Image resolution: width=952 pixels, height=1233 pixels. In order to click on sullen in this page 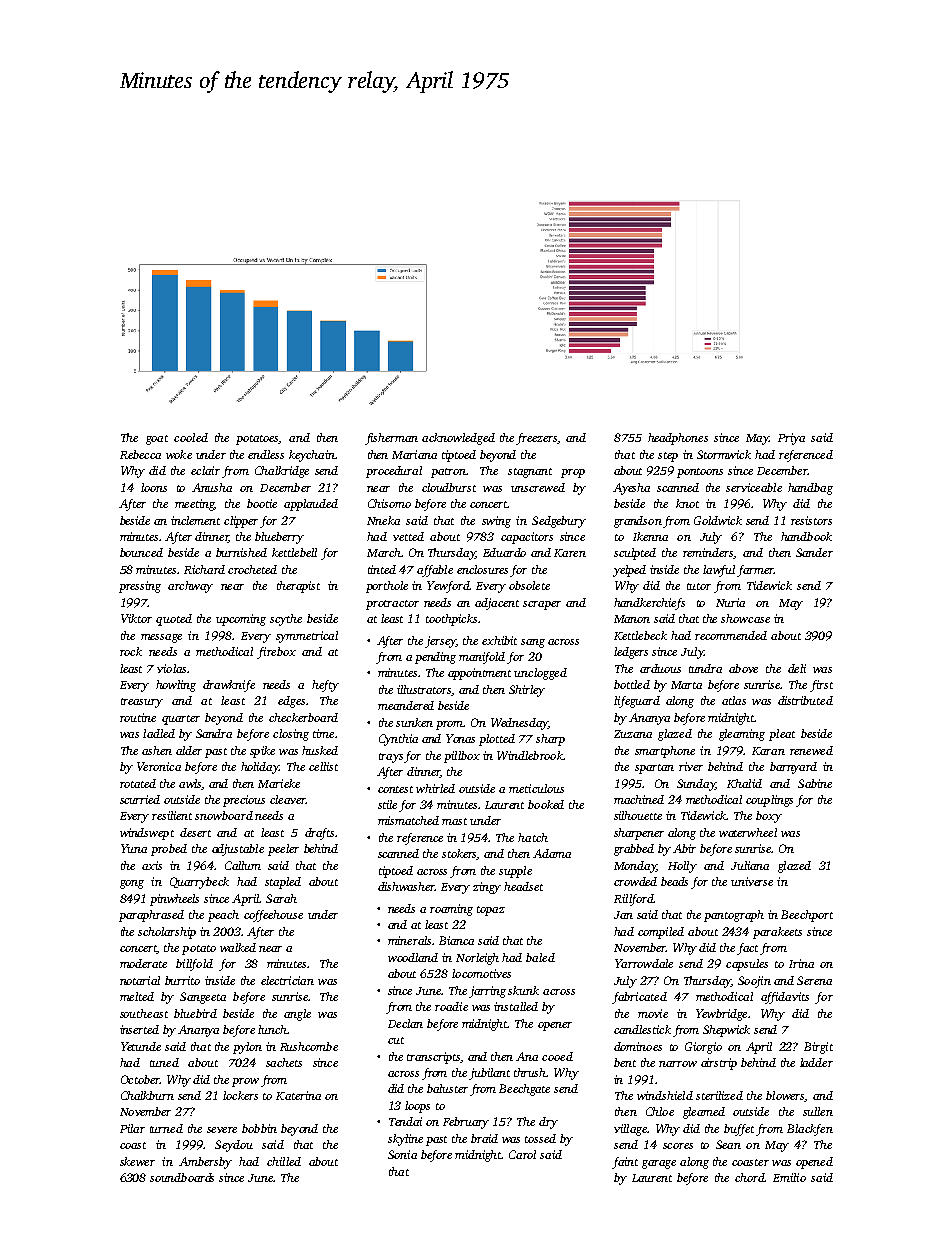, I will do `click(818, 1111)`.
